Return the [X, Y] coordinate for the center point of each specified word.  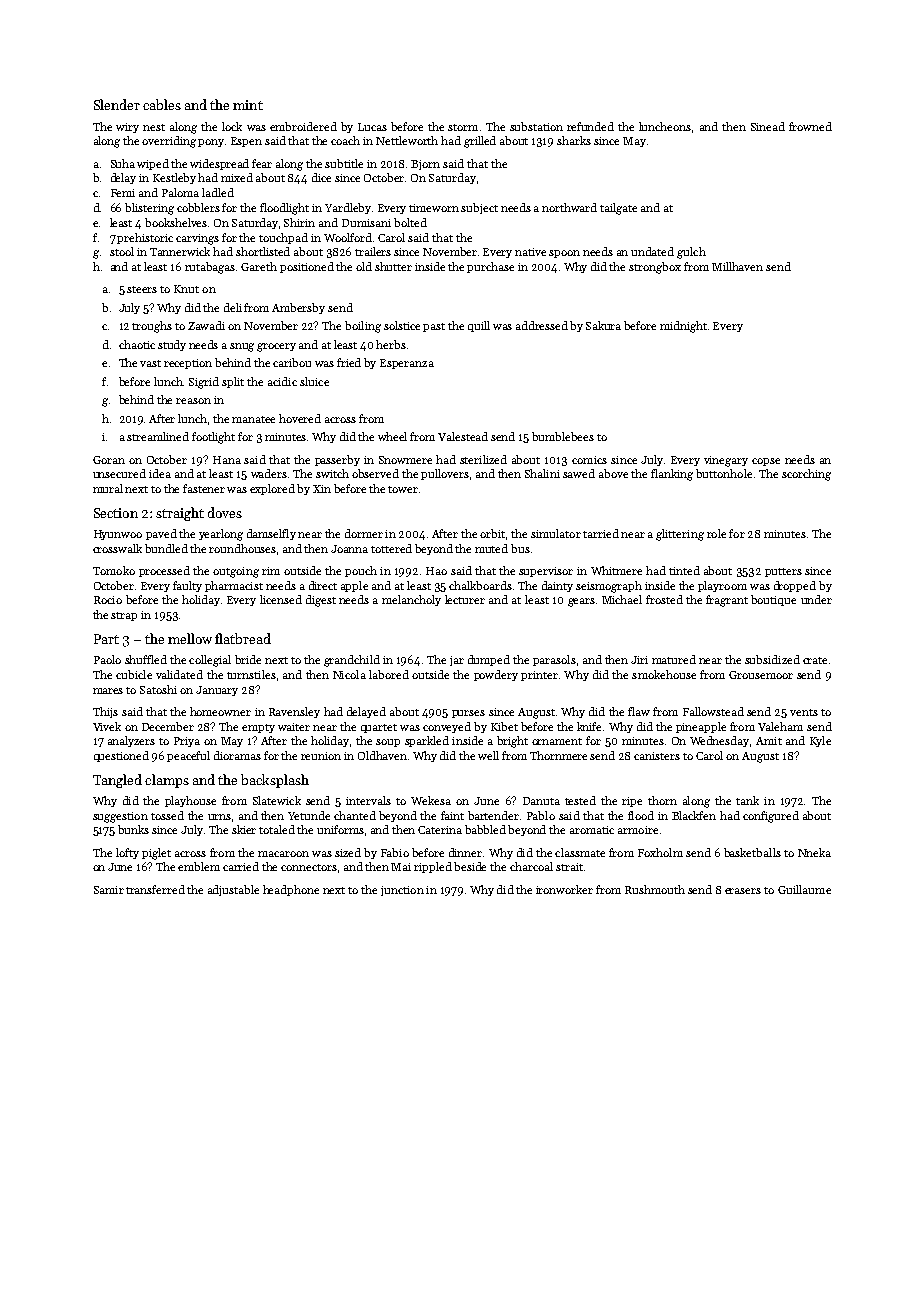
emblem [199, 866]
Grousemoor [761, 675]
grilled [480, 142]
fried [349, 362]
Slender [117, 104]
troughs [152, 327]
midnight [683, 327]
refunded [590, 126]
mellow [190, 638]
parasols [554, 660]
